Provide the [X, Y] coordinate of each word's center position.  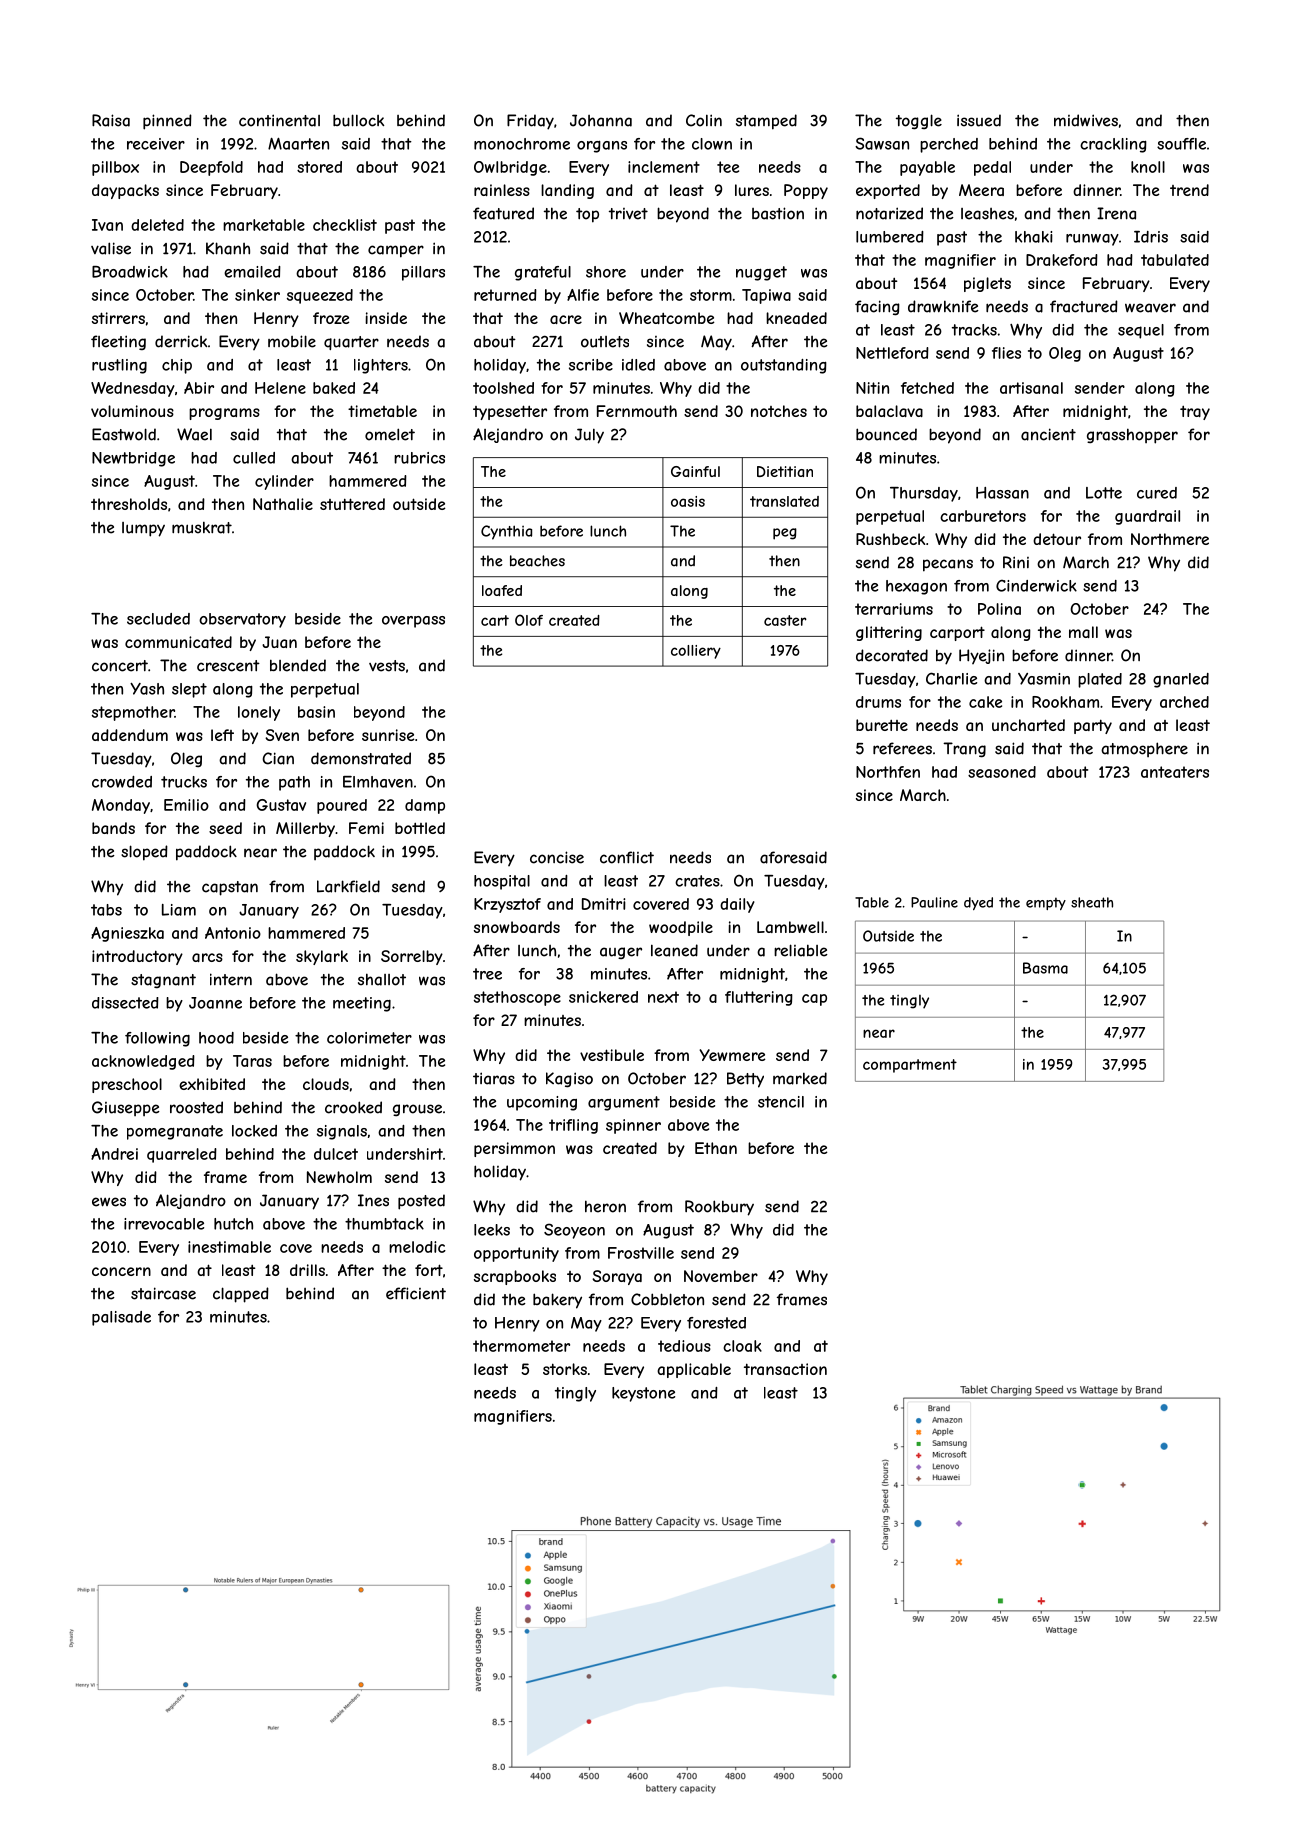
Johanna [601, 120]
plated [1100, 680]
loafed [502, 590]
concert [120, 666]
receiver [156, 144]
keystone [643, 1394]
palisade [121, 1318]
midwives [1086, 120]
